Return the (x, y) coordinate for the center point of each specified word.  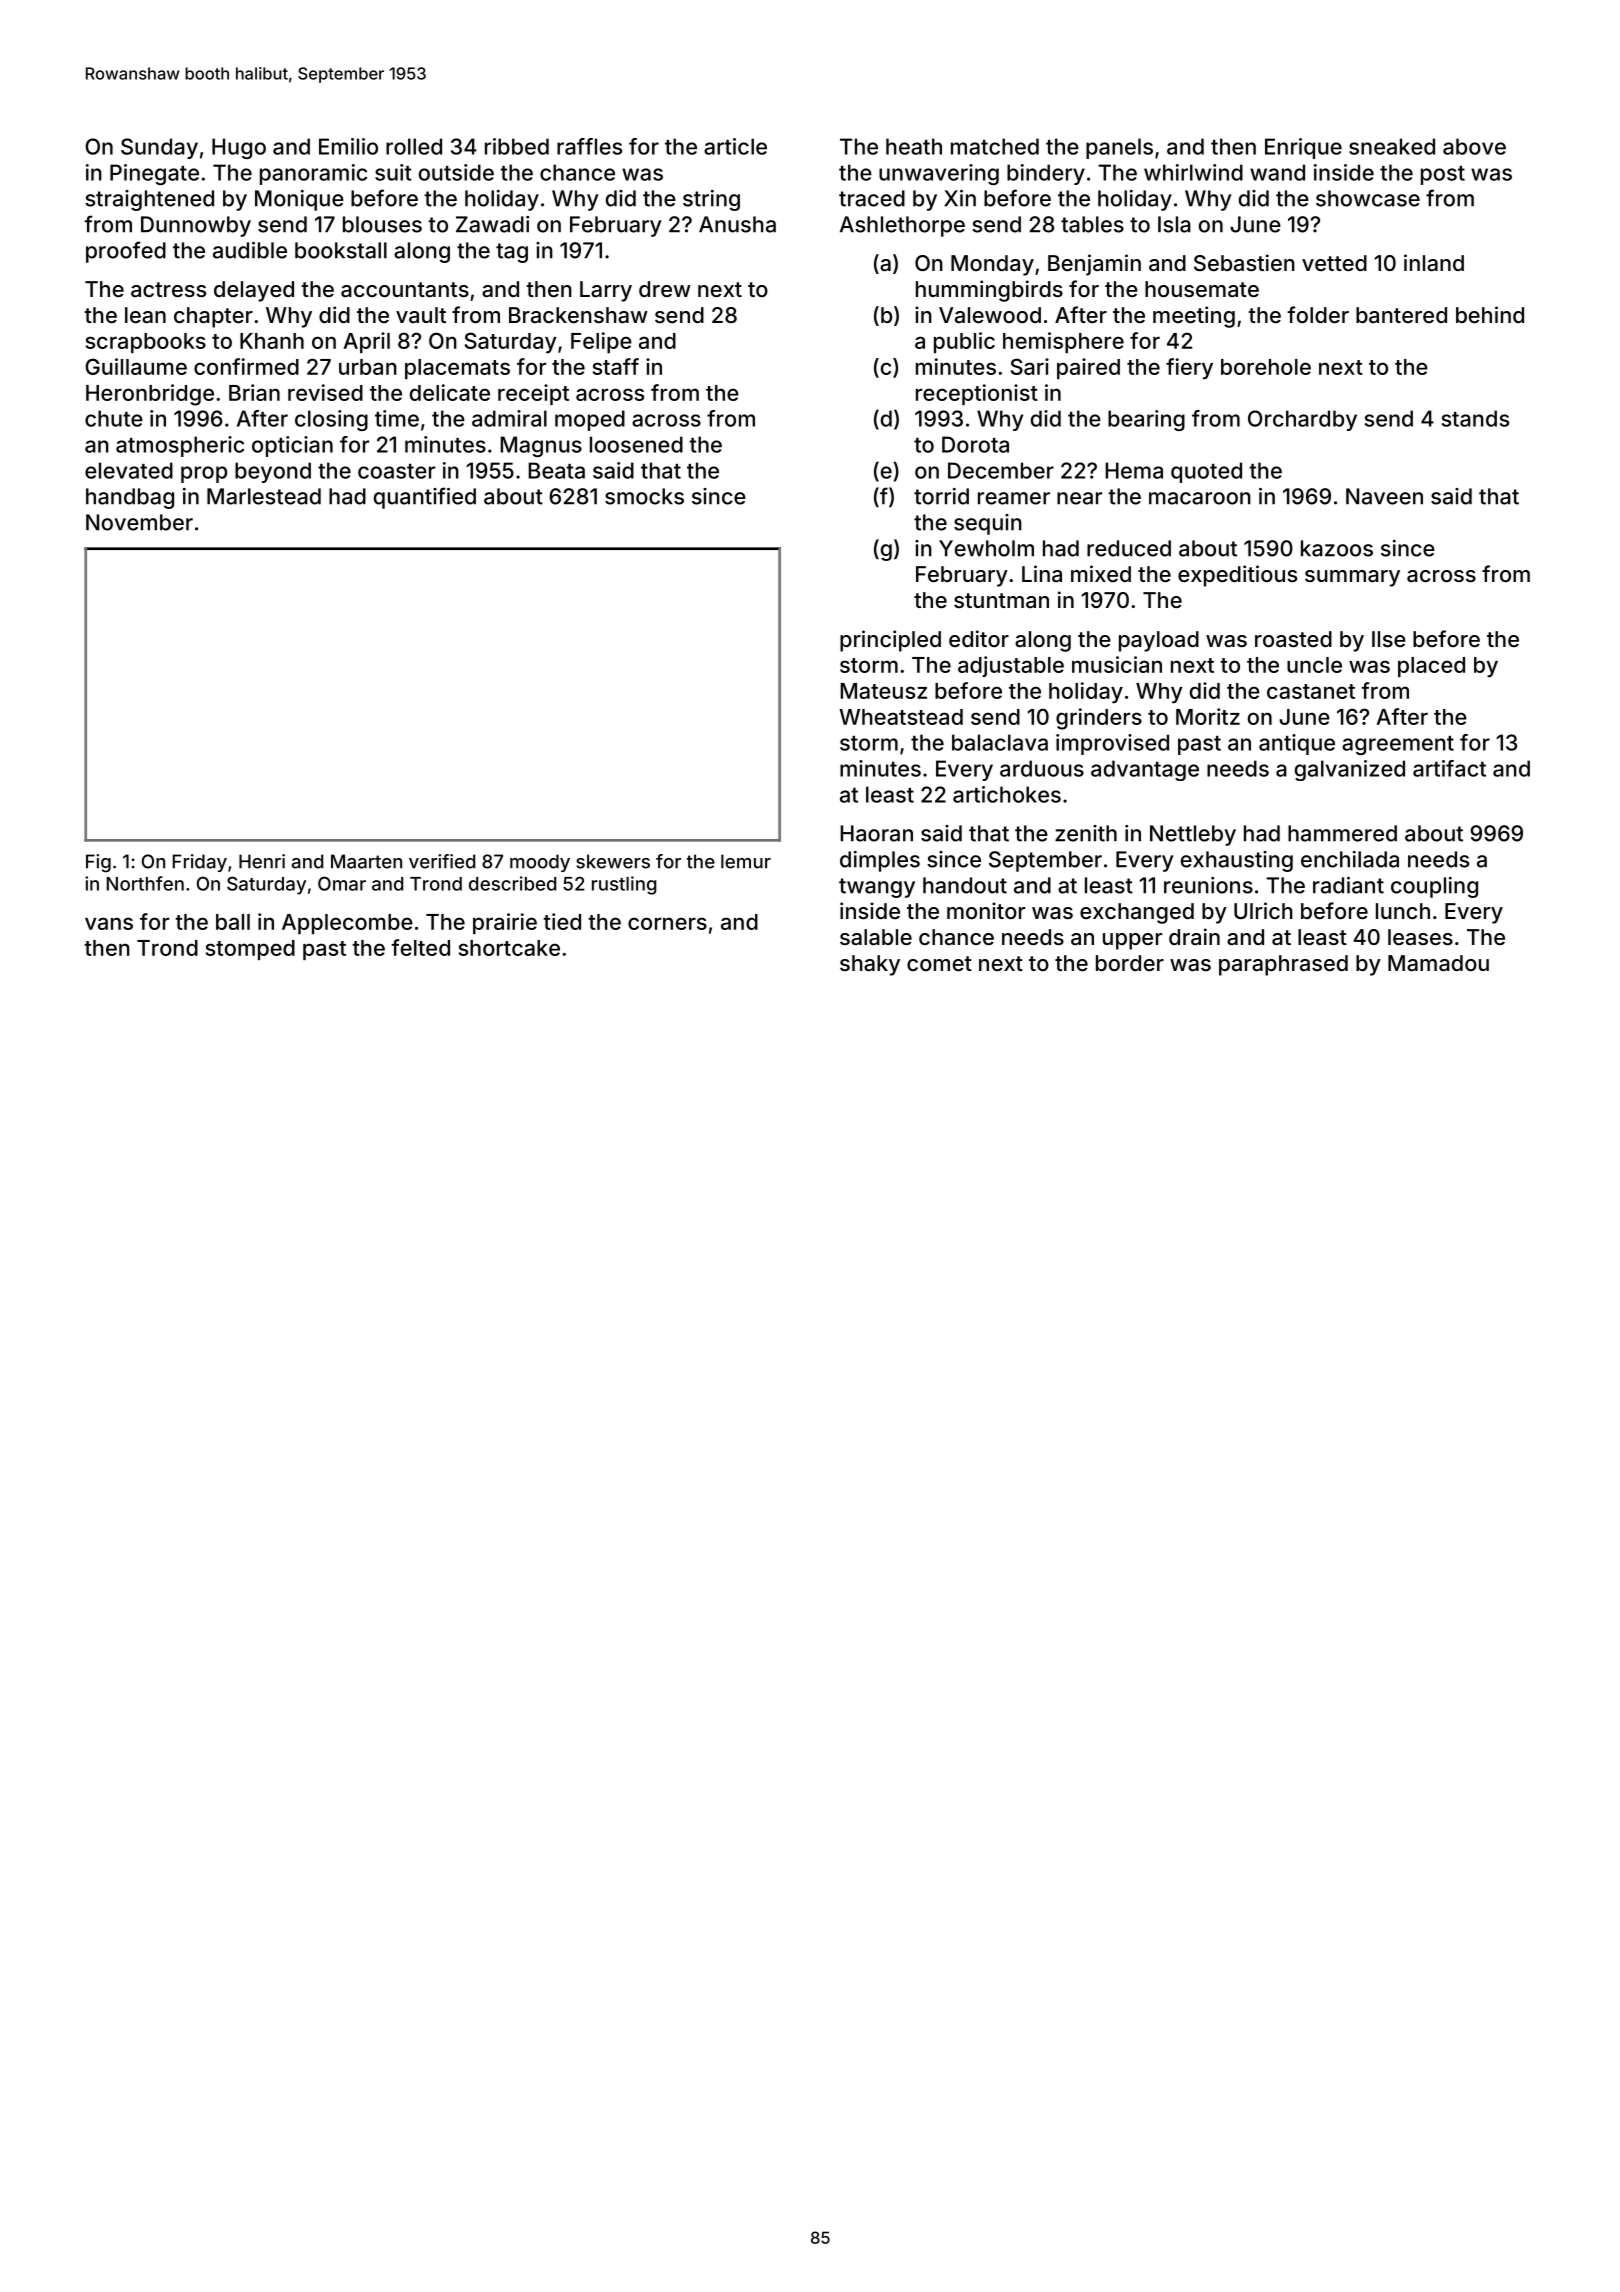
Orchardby (1302, 420)
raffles (589, 146)
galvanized (1350, 770)
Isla (1174, 224)
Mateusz (883, 691)
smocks (644, 496)
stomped (250, 950)
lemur (746, 861)
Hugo (239, 148)
